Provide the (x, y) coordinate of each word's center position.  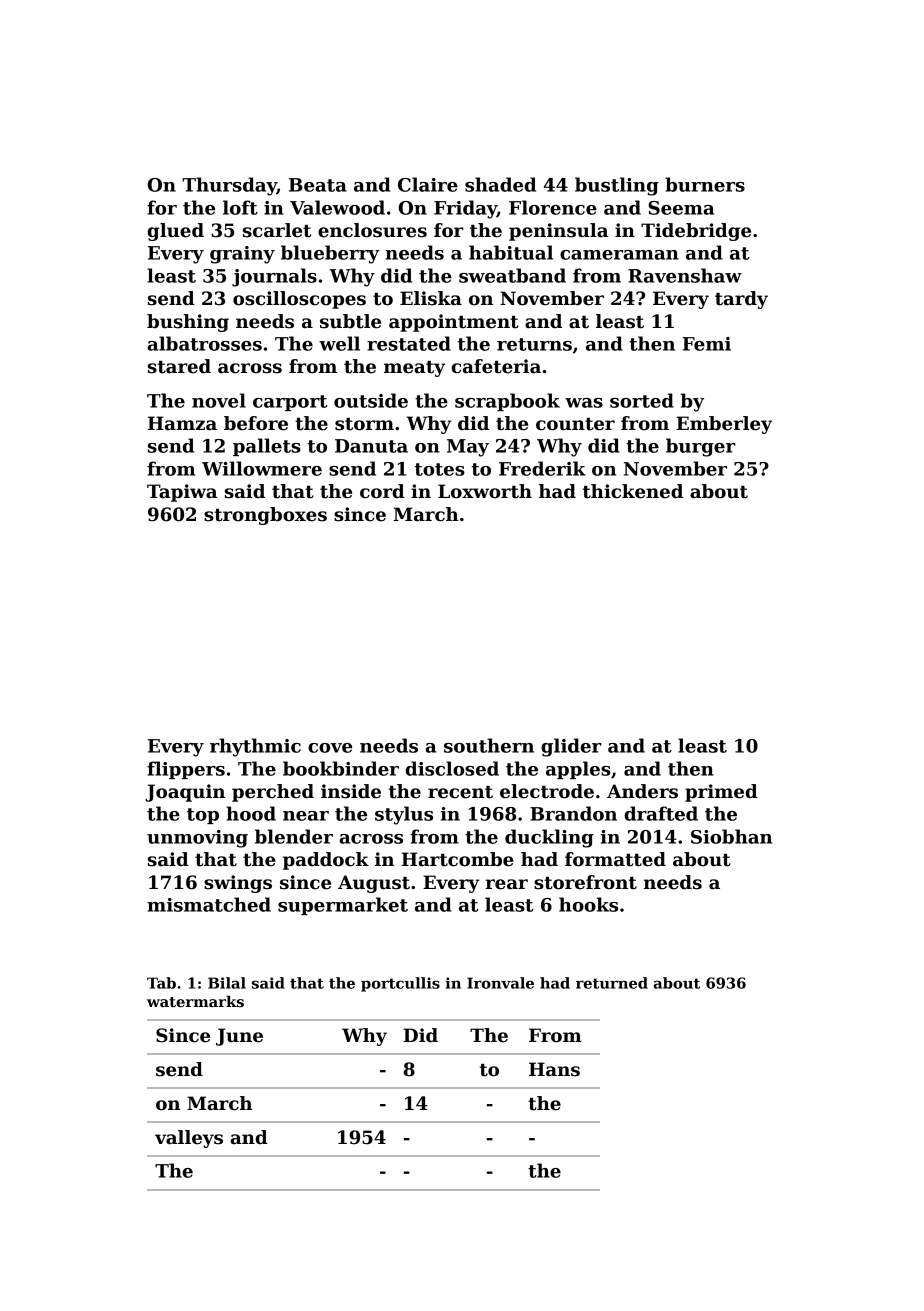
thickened (633, 491)
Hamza (182, 423)
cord (382, 491)
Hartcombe (457, 859)
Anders (642, 791)
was (584, 403)
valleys (189, 1139)
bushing (188, 323)
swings (238, 884)
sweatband (512, 275)
